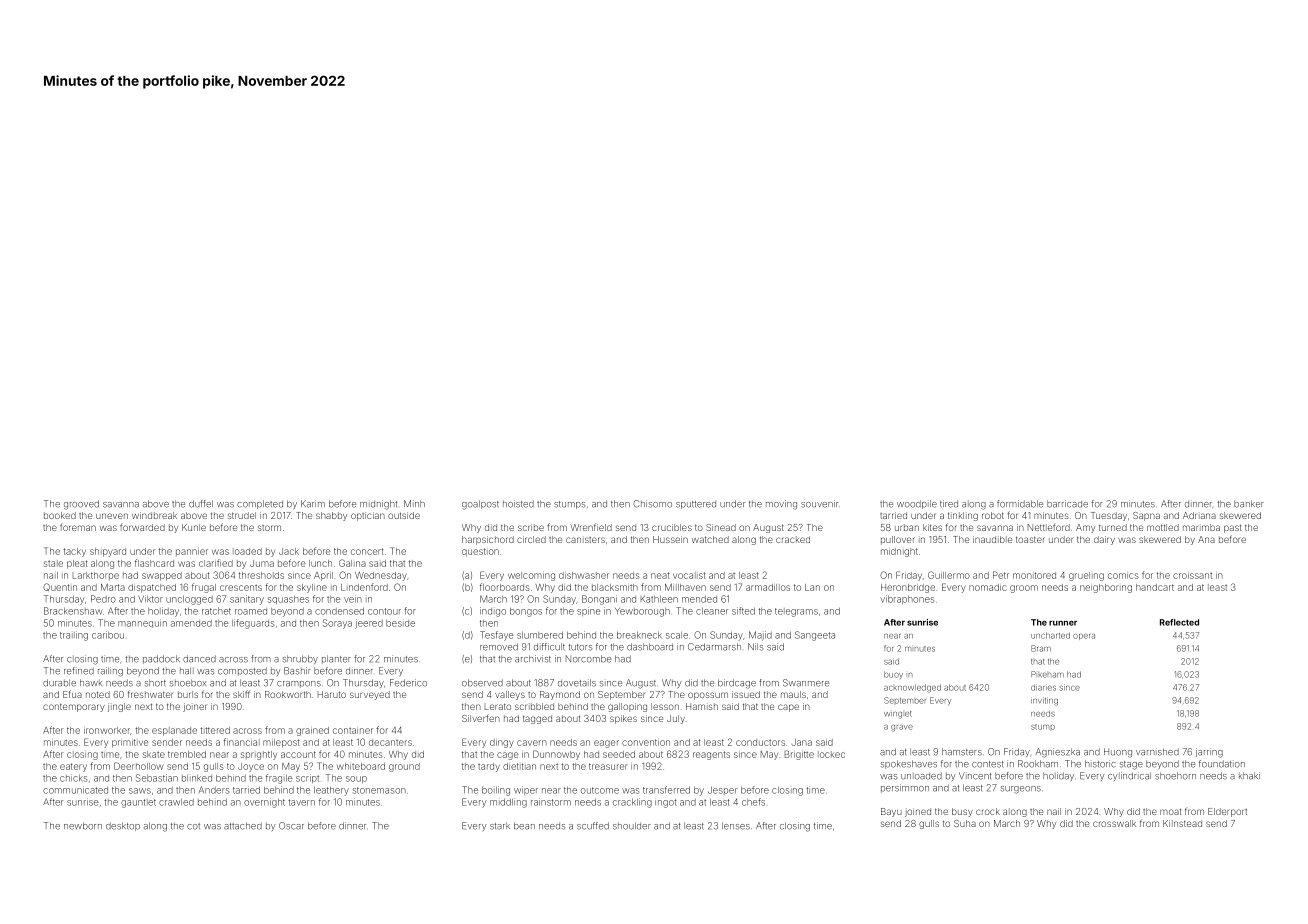 This image has height=924, width=1308. What do you see at coordinates (368, 516) in the image?
I see `optician` at bounding box center [368, 516].
